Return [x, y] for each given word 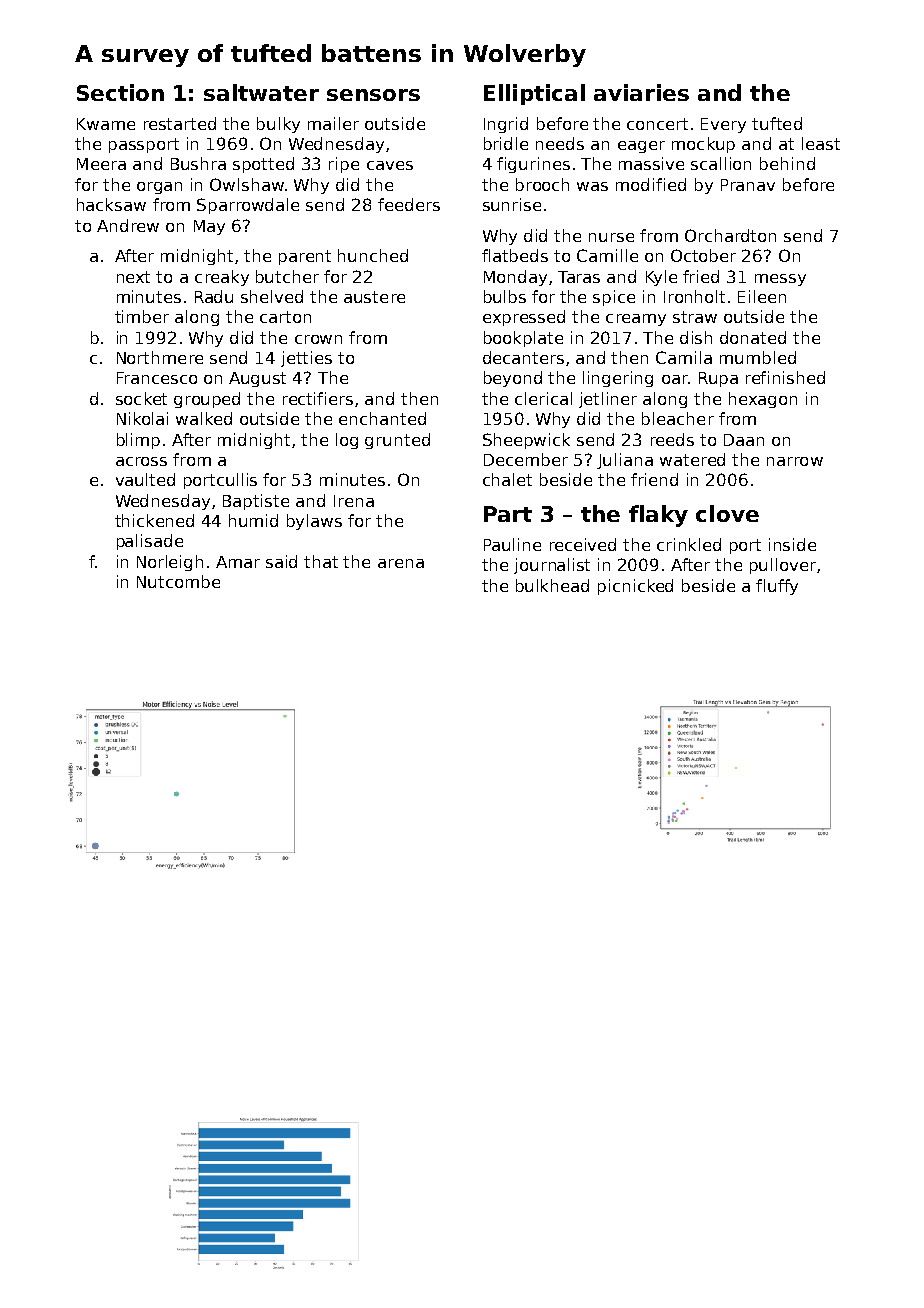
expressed [524, 318]
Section [120, 92]
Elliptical [534, 94]
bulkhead [552, 585]
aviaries [641, 92]
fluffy [777, 587]
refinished [785, 377]
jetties [306, 359]
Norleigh [170, 563]
